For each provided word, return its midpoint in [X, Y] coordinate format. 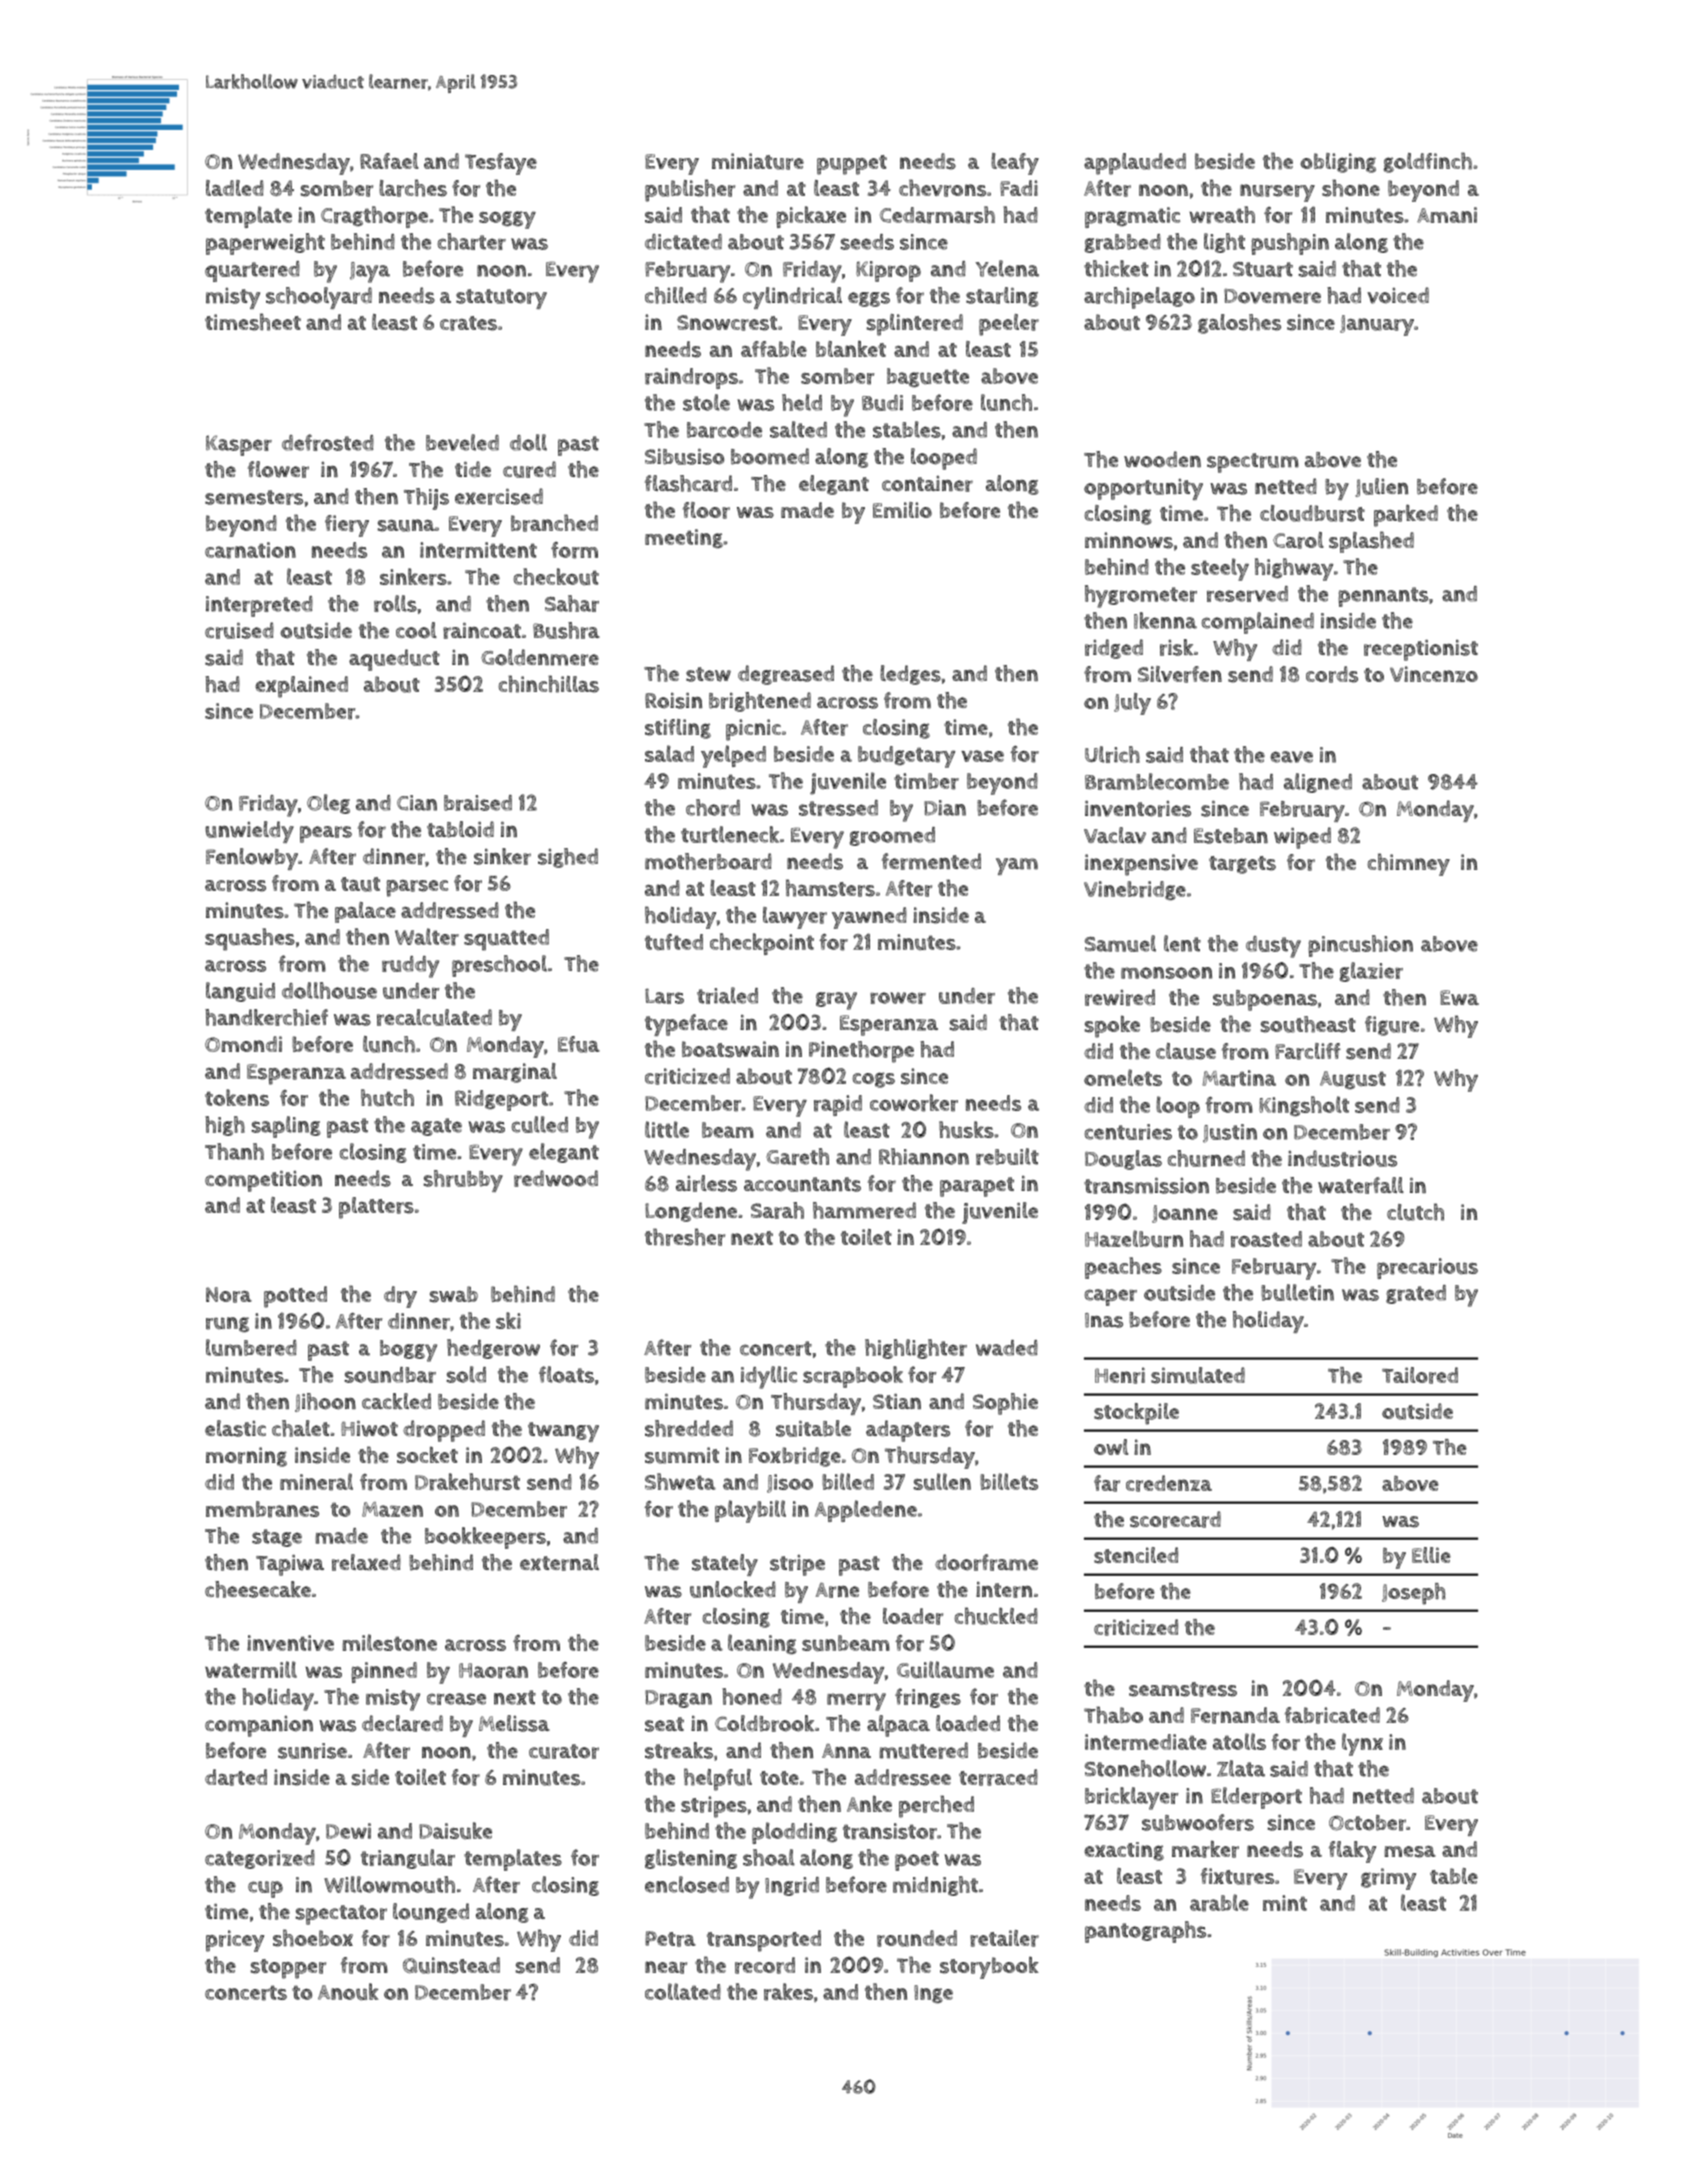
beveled [462, 442]
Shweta [680, 1481]
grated [1416, 1294]
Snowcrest [727, 323]
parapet [977, 1187]
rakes [788, 1992]
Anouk [348, 1991]
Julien [1381, 487]
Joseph [1413, 1594]
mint [1285, 1903]
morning [246, 1457]
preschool [499, 966]
